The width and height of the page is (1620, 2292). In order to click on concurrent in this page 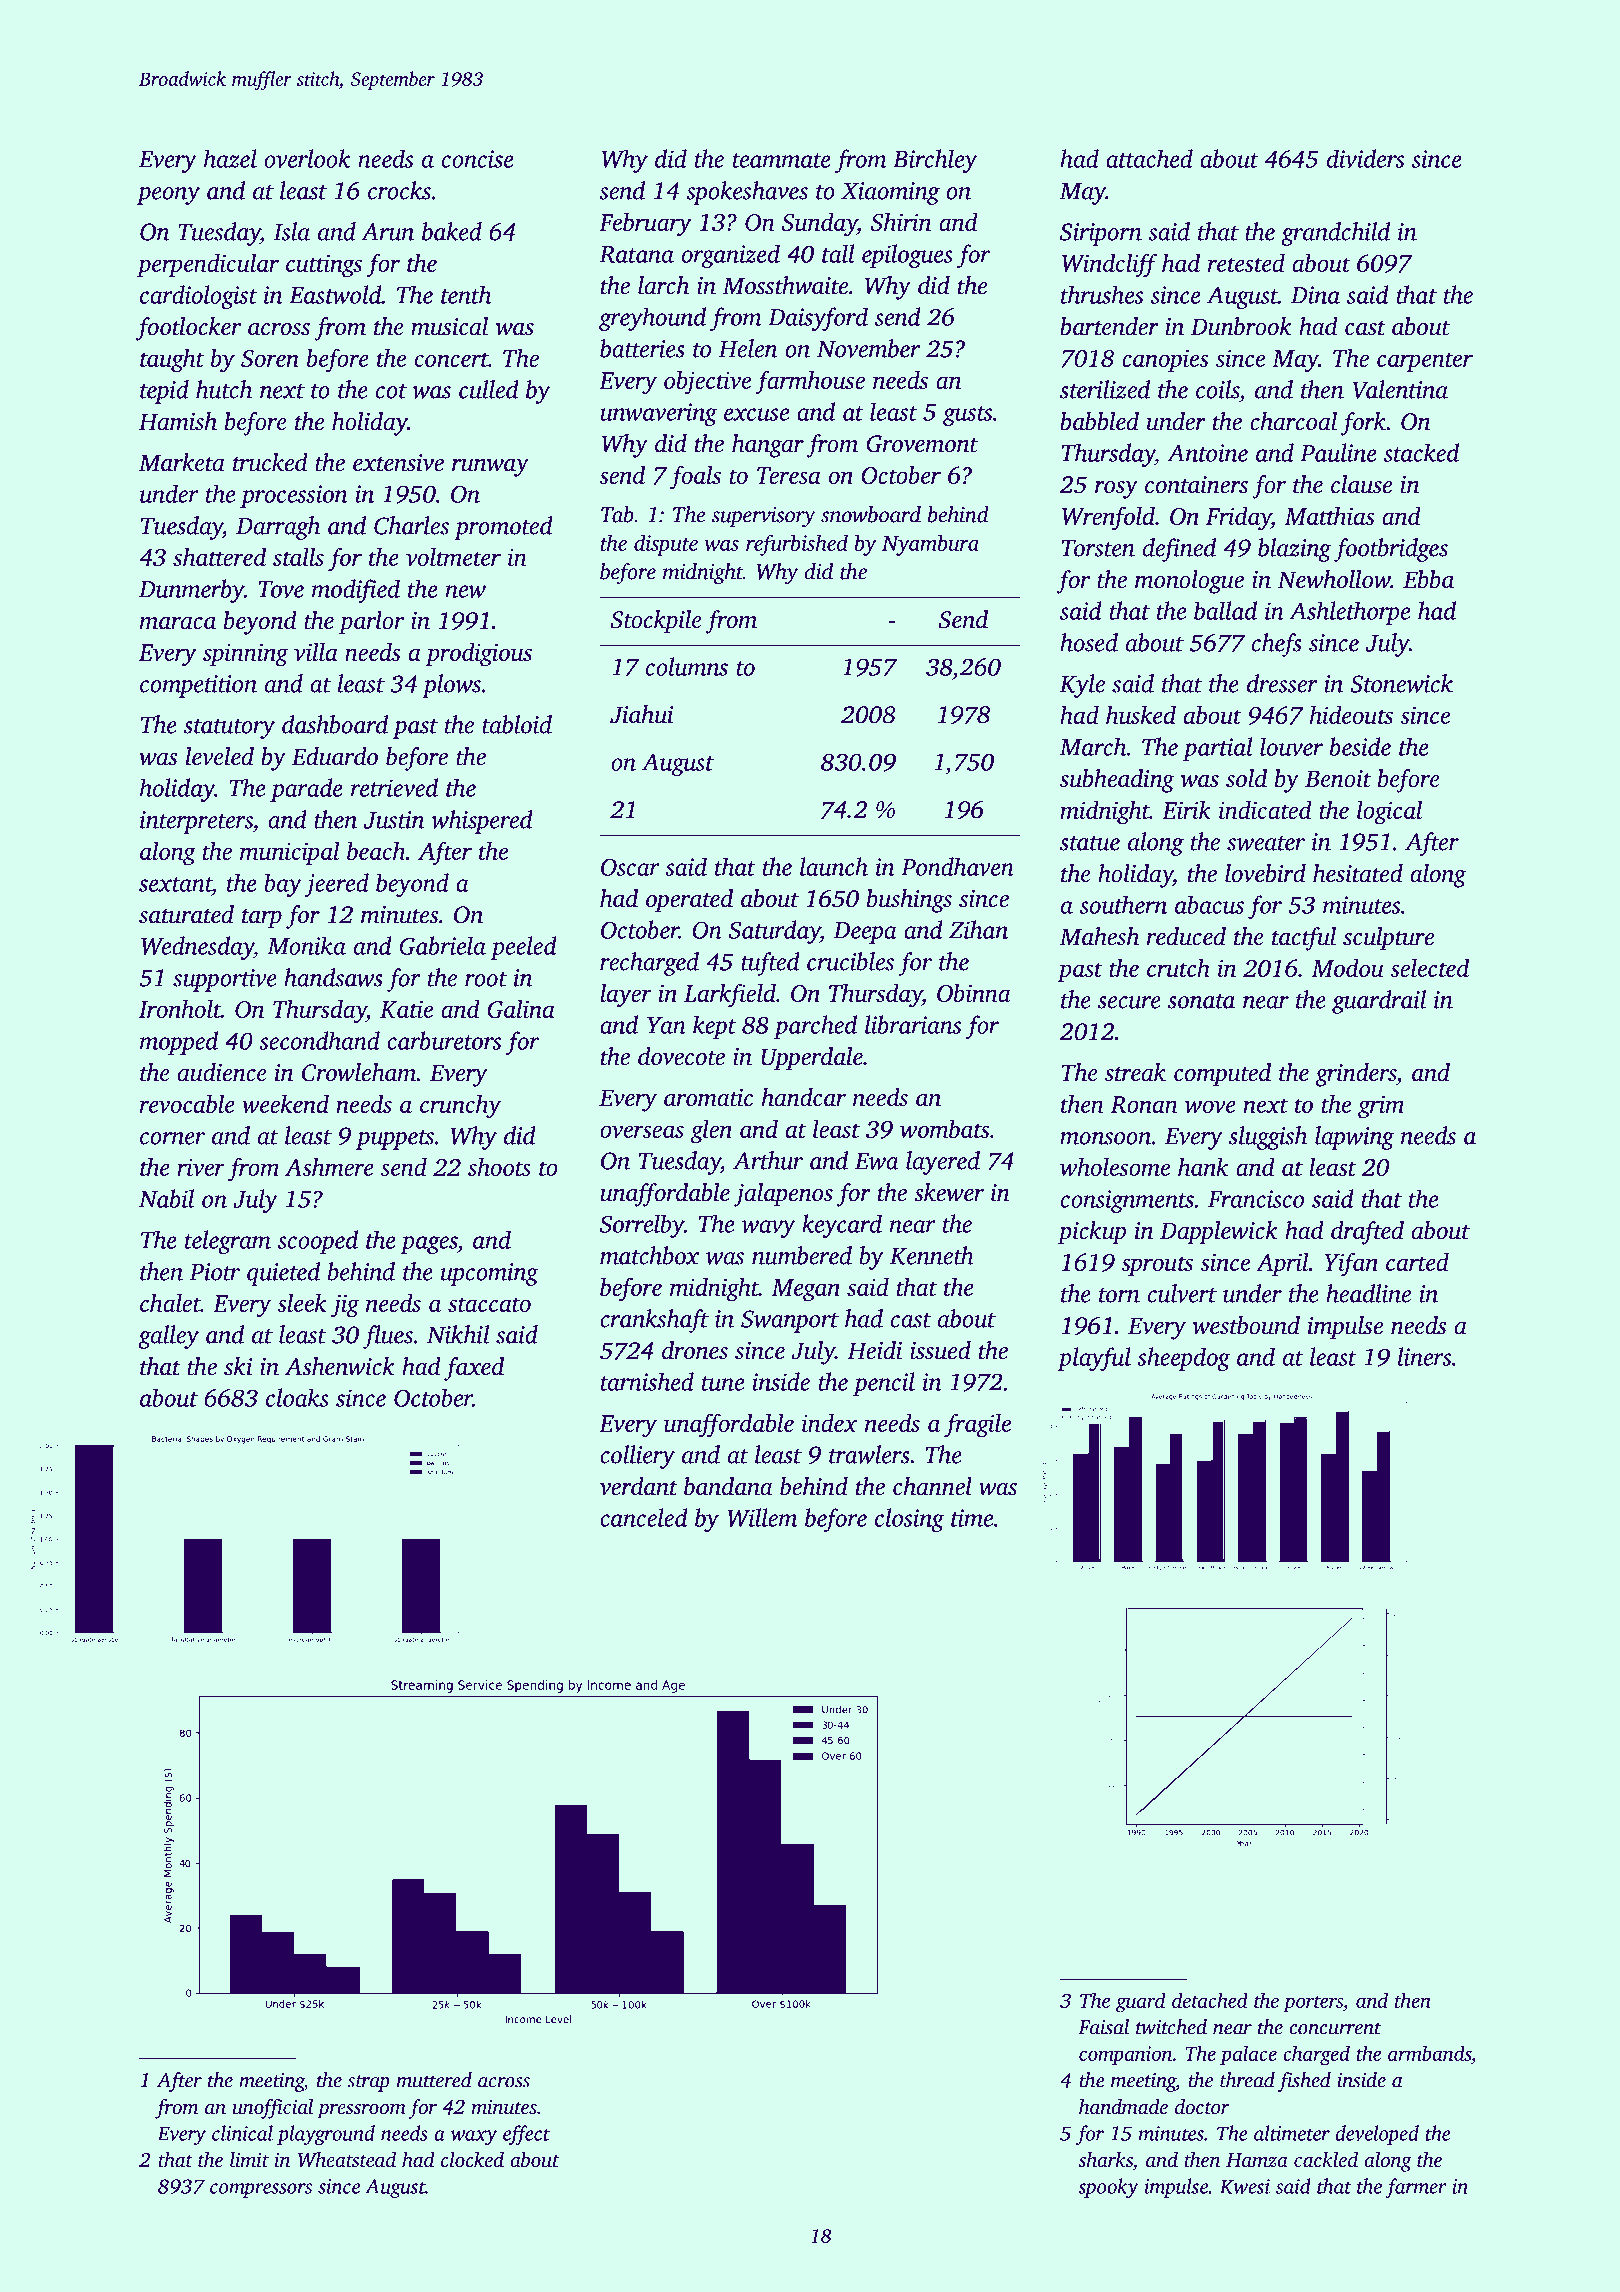, I will do `click(1335, 2028)`.
